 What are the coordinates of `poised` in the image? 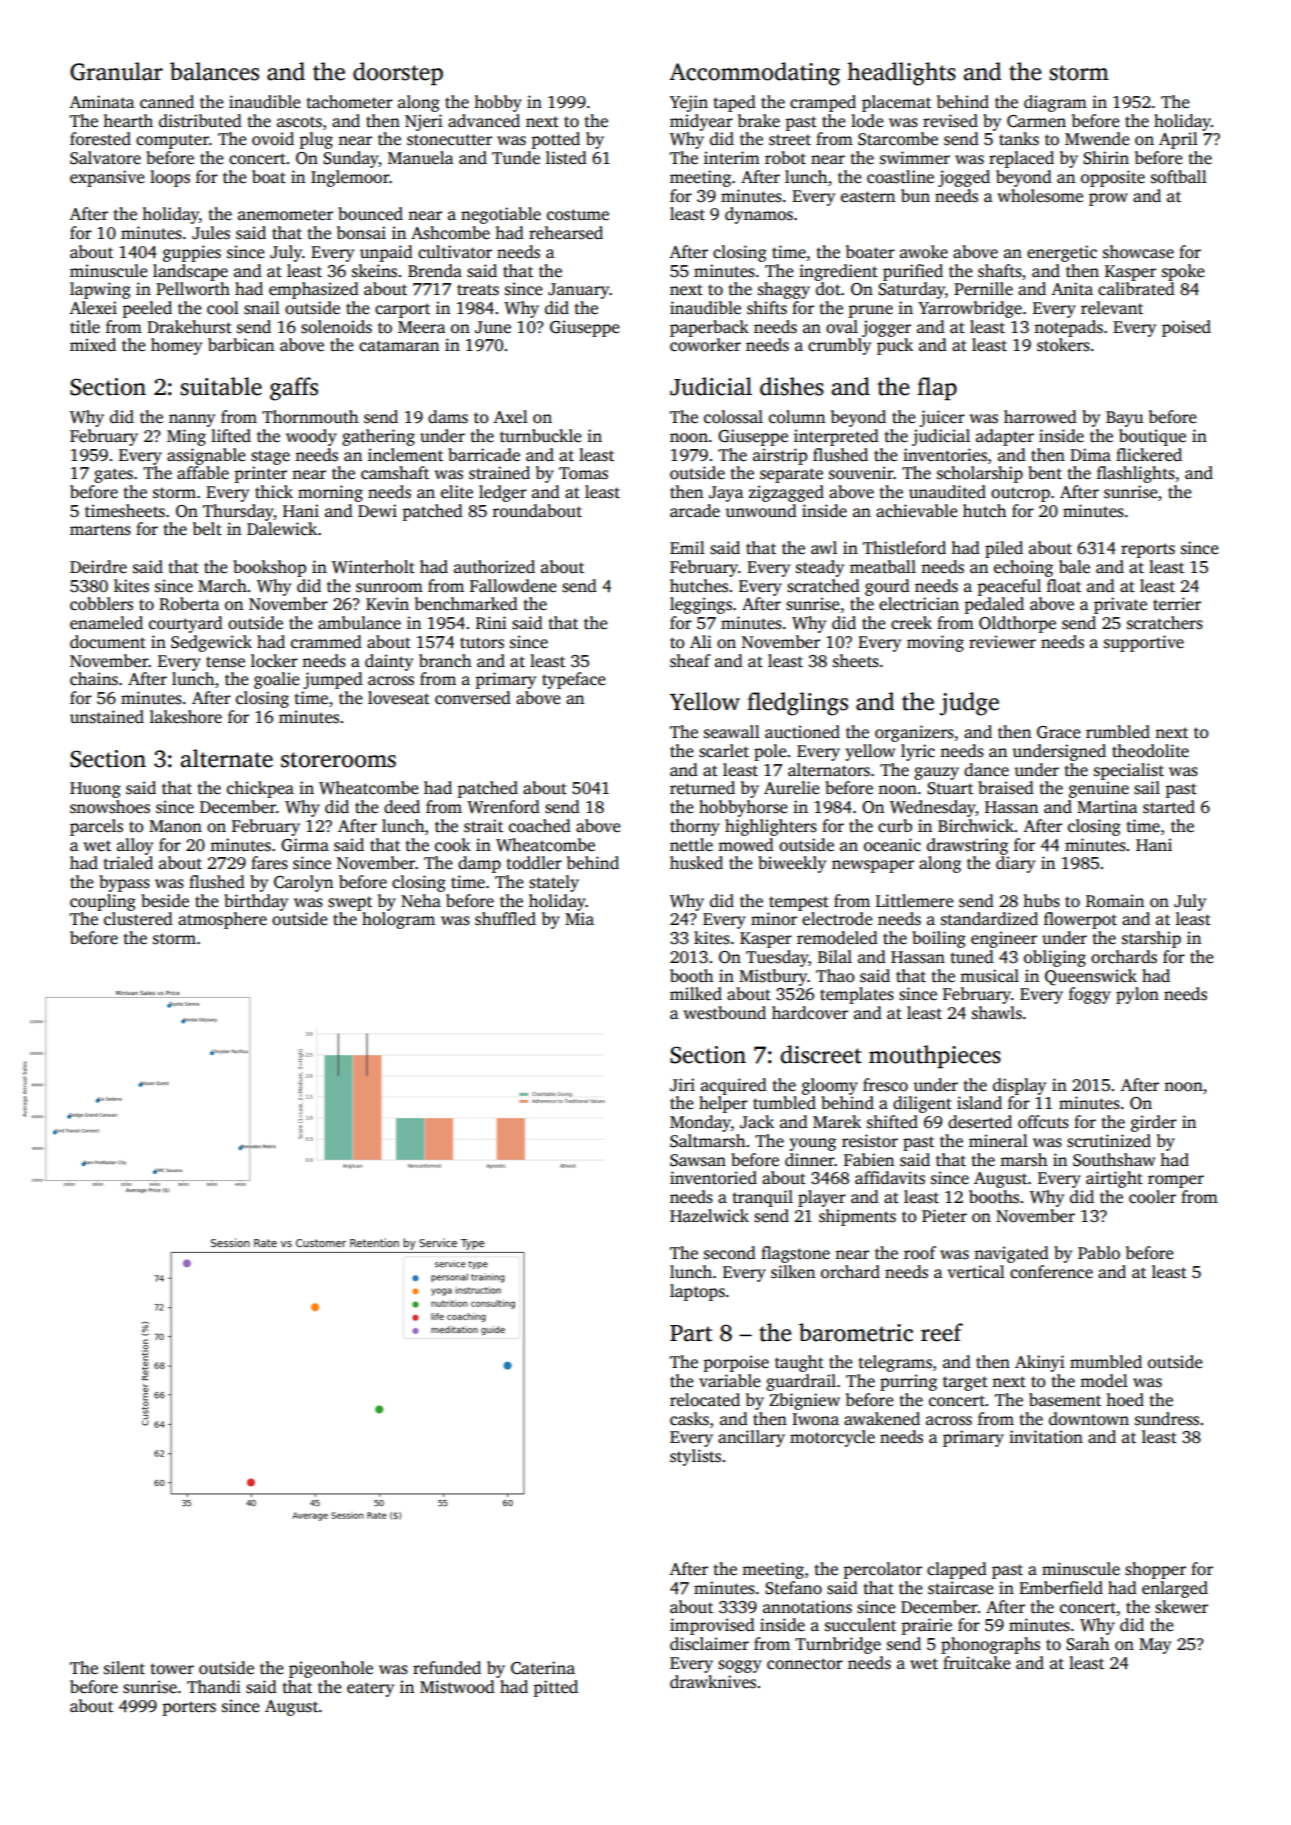 It's located at (1186, 328).
